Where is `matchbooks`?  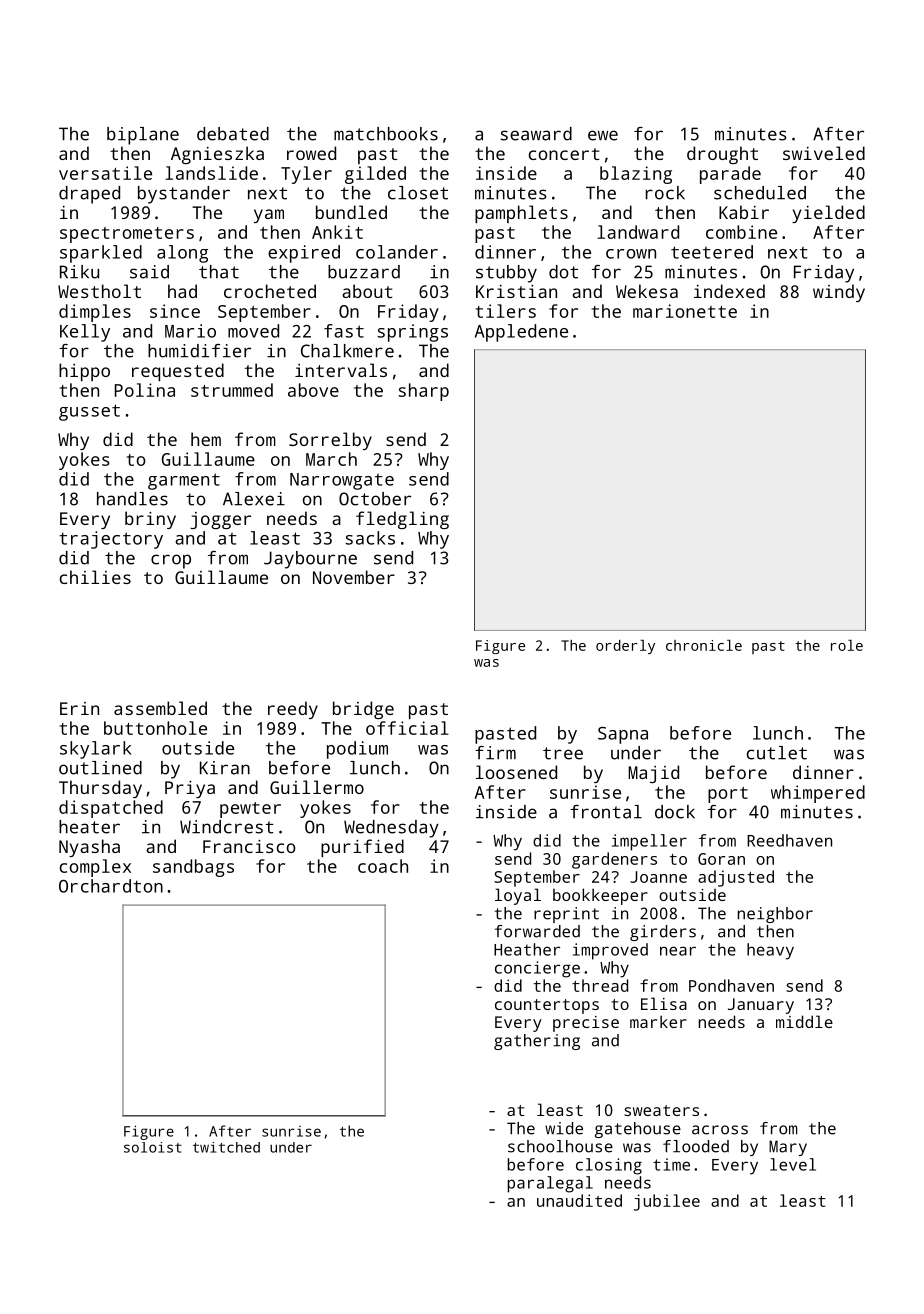 matchbooks is located at coordinates (386, 134).
